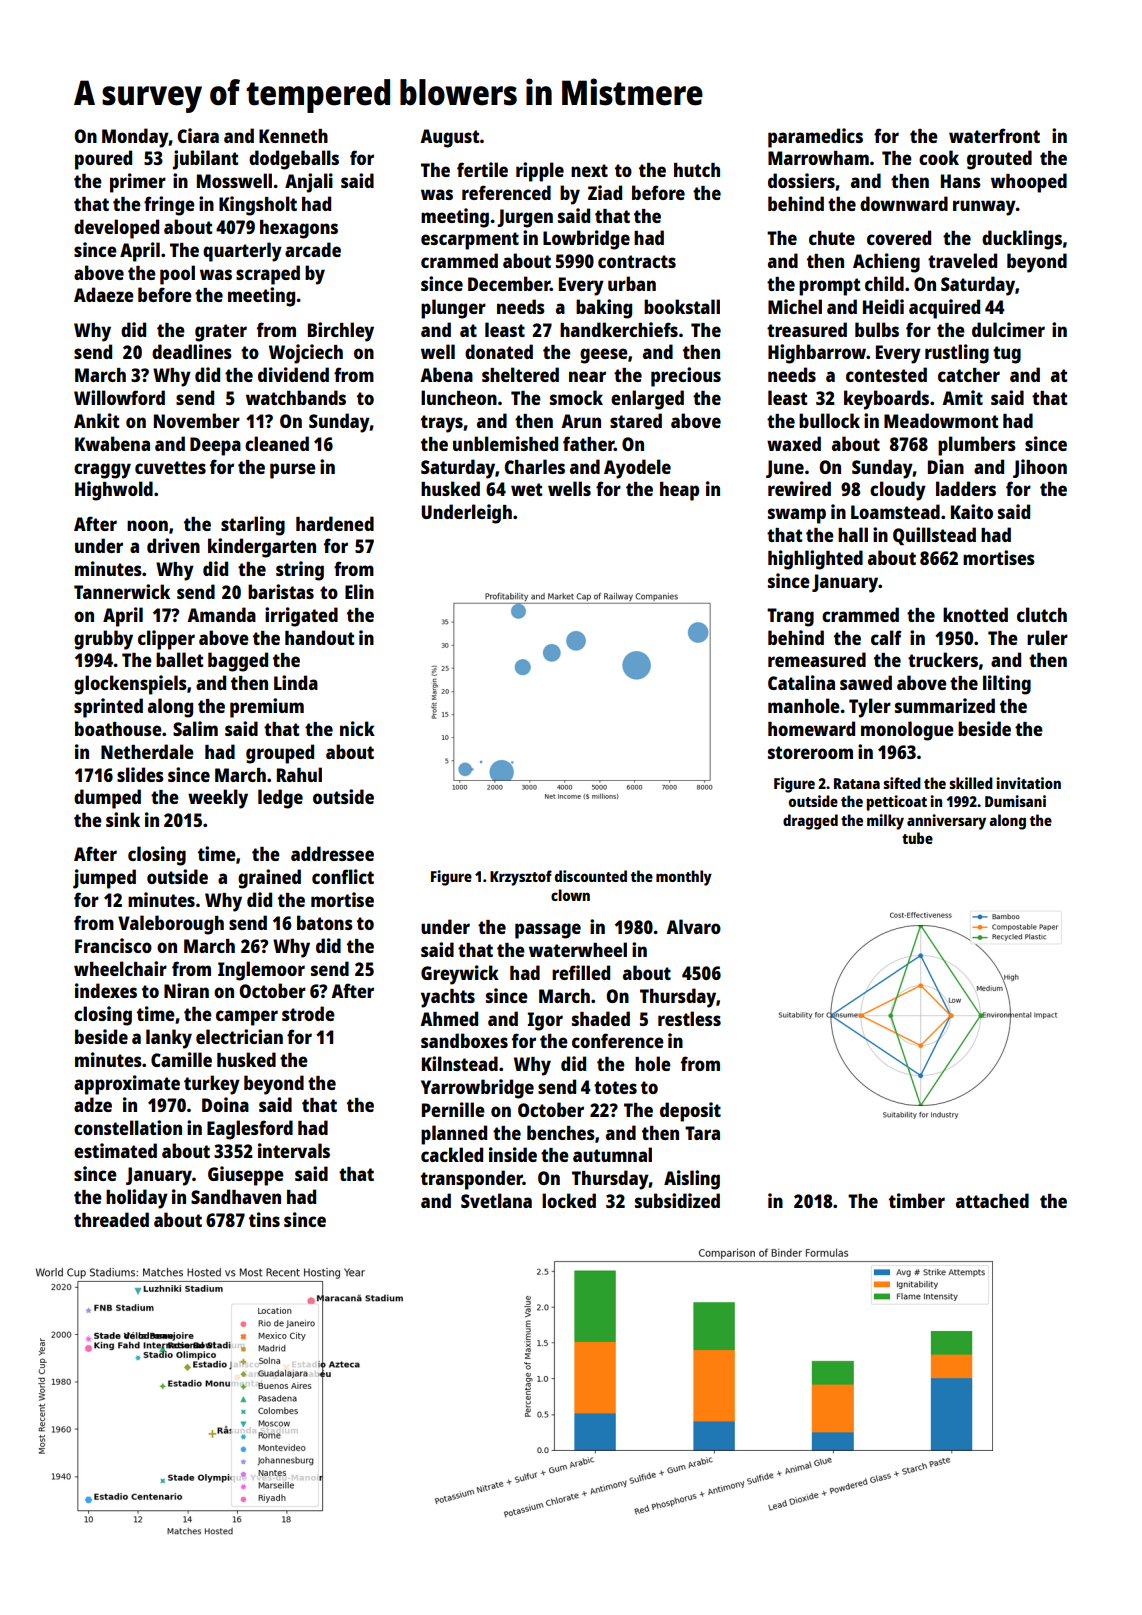 The width and height of the screenshot is (1142, 1615). Describe the element at coordinates (994, 135) in the screenshot. I see `waterfront` at that location.
